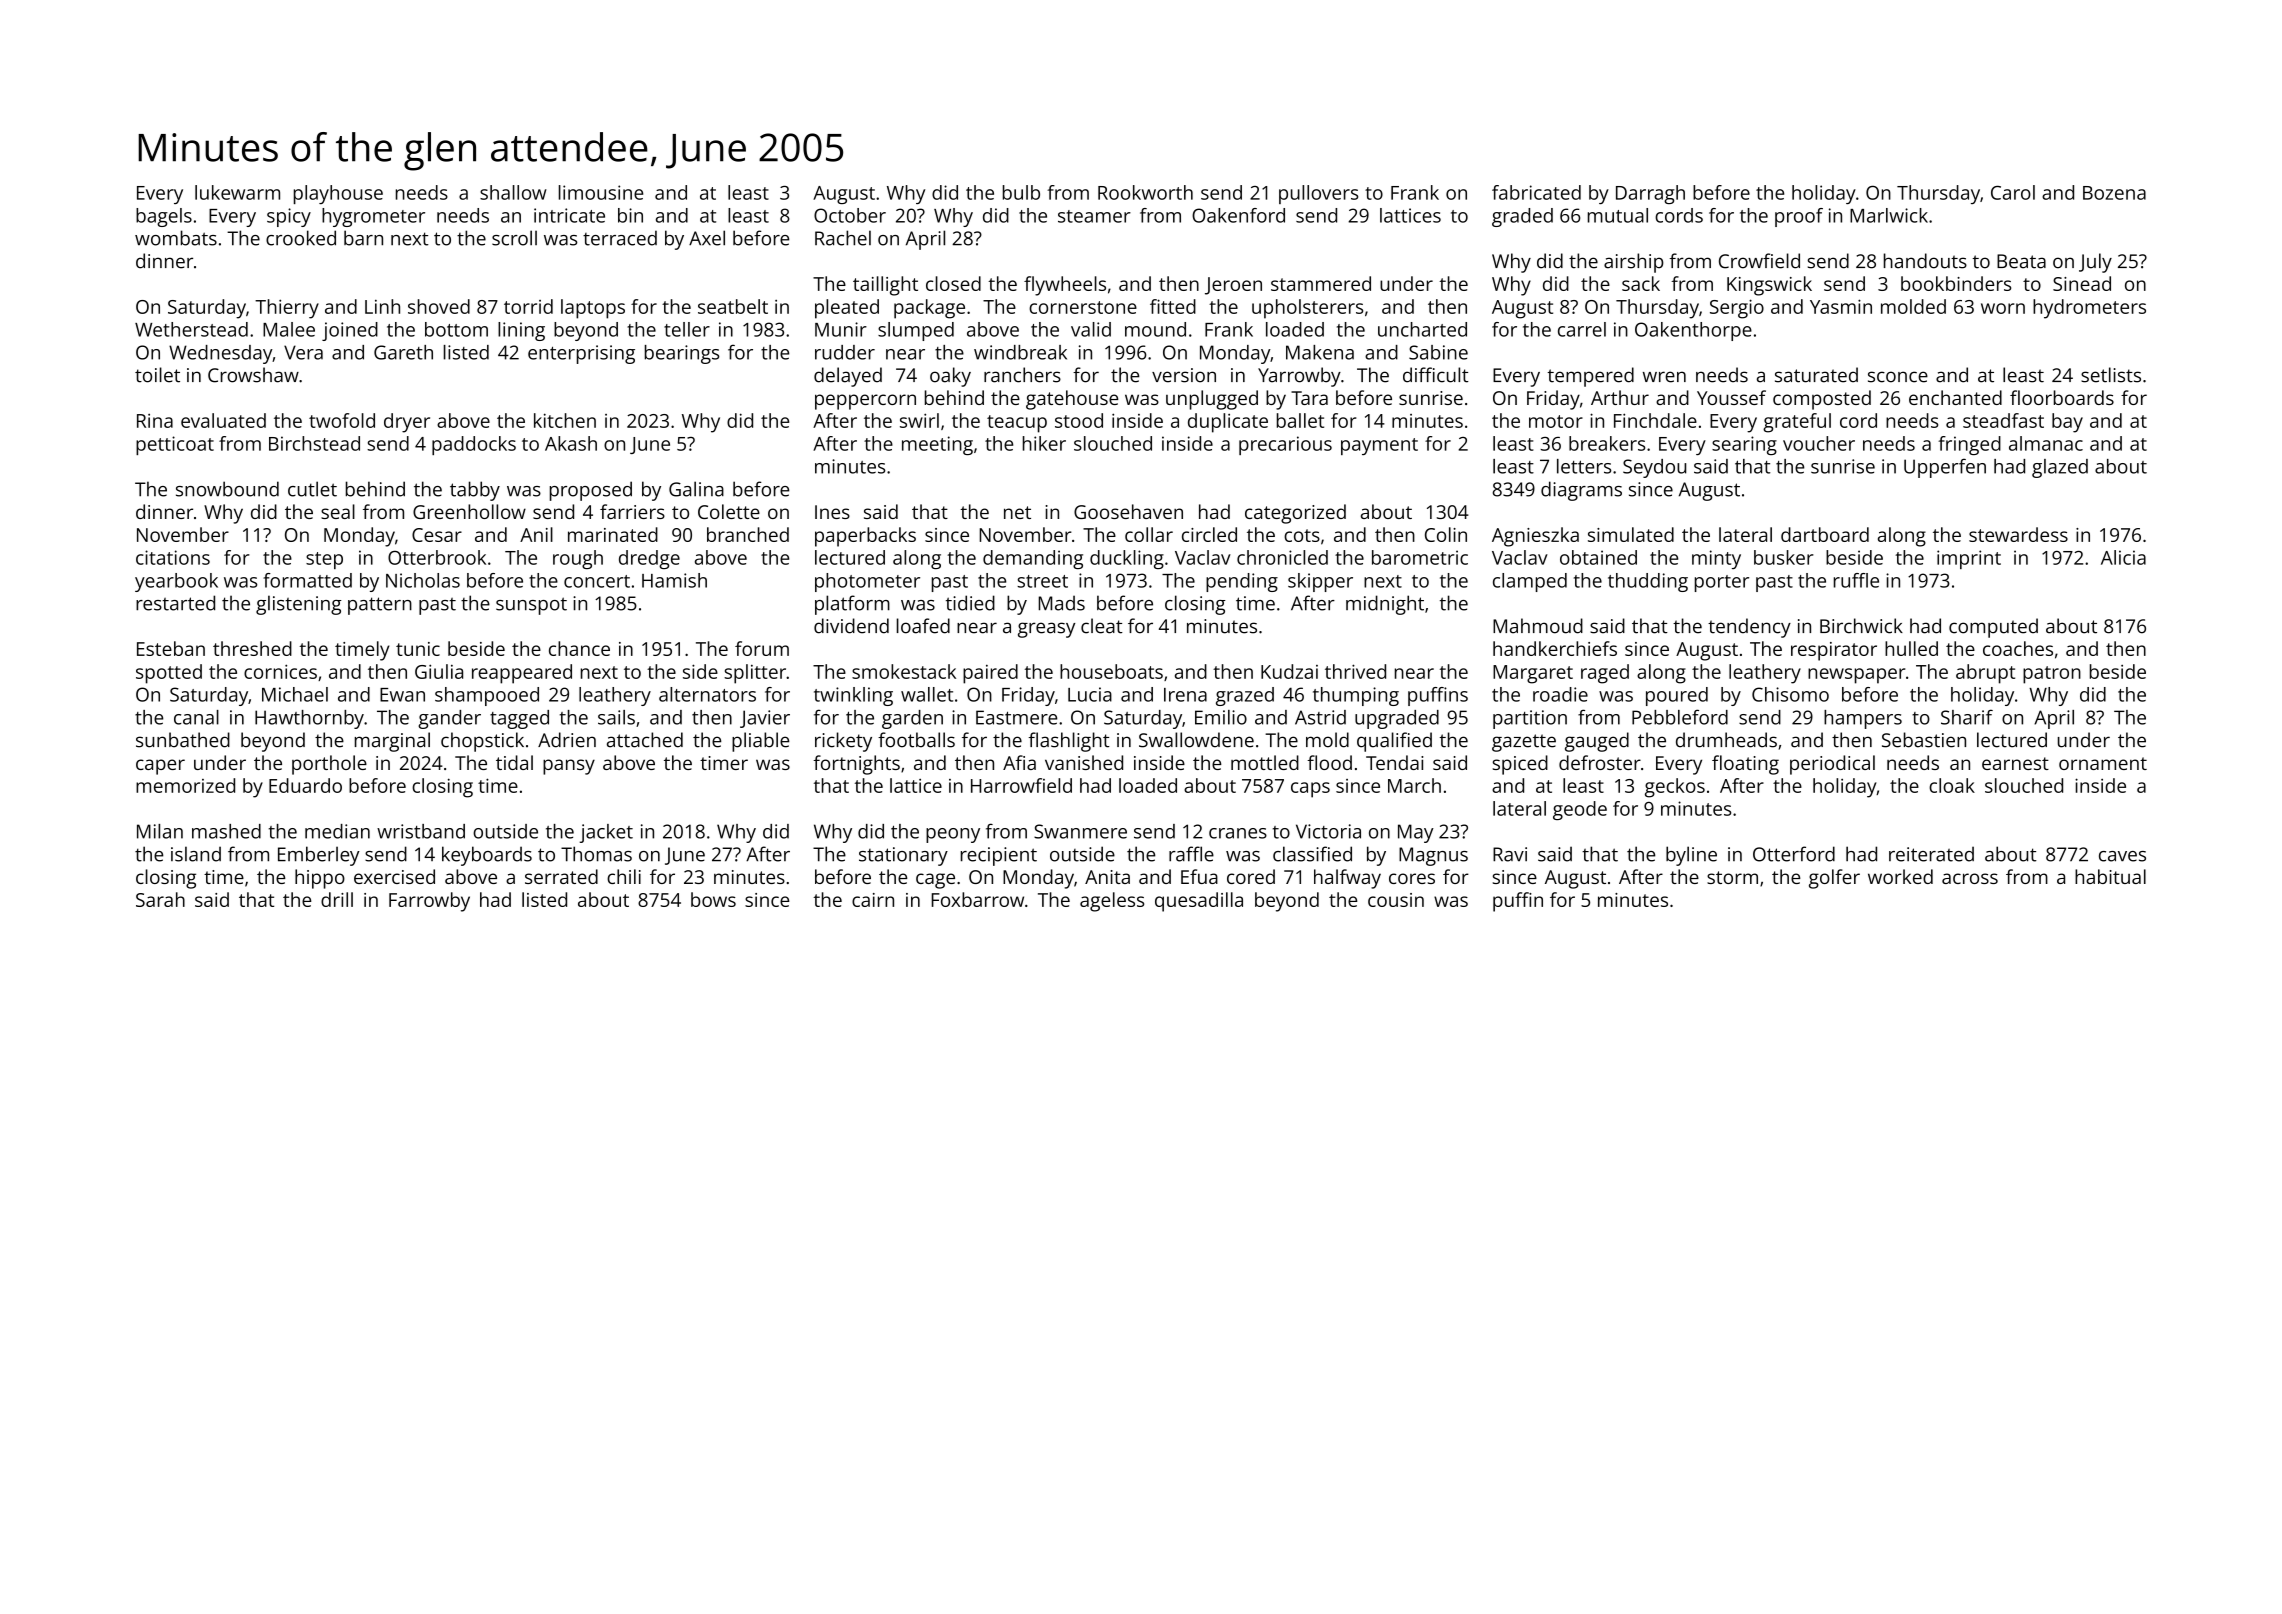 Image resolution: width=2282 pixels, height=1614 pixels. What do you see at coordinates (865, 402) in the image?
I see `peppercorn` at bounding box center [865, 402].
